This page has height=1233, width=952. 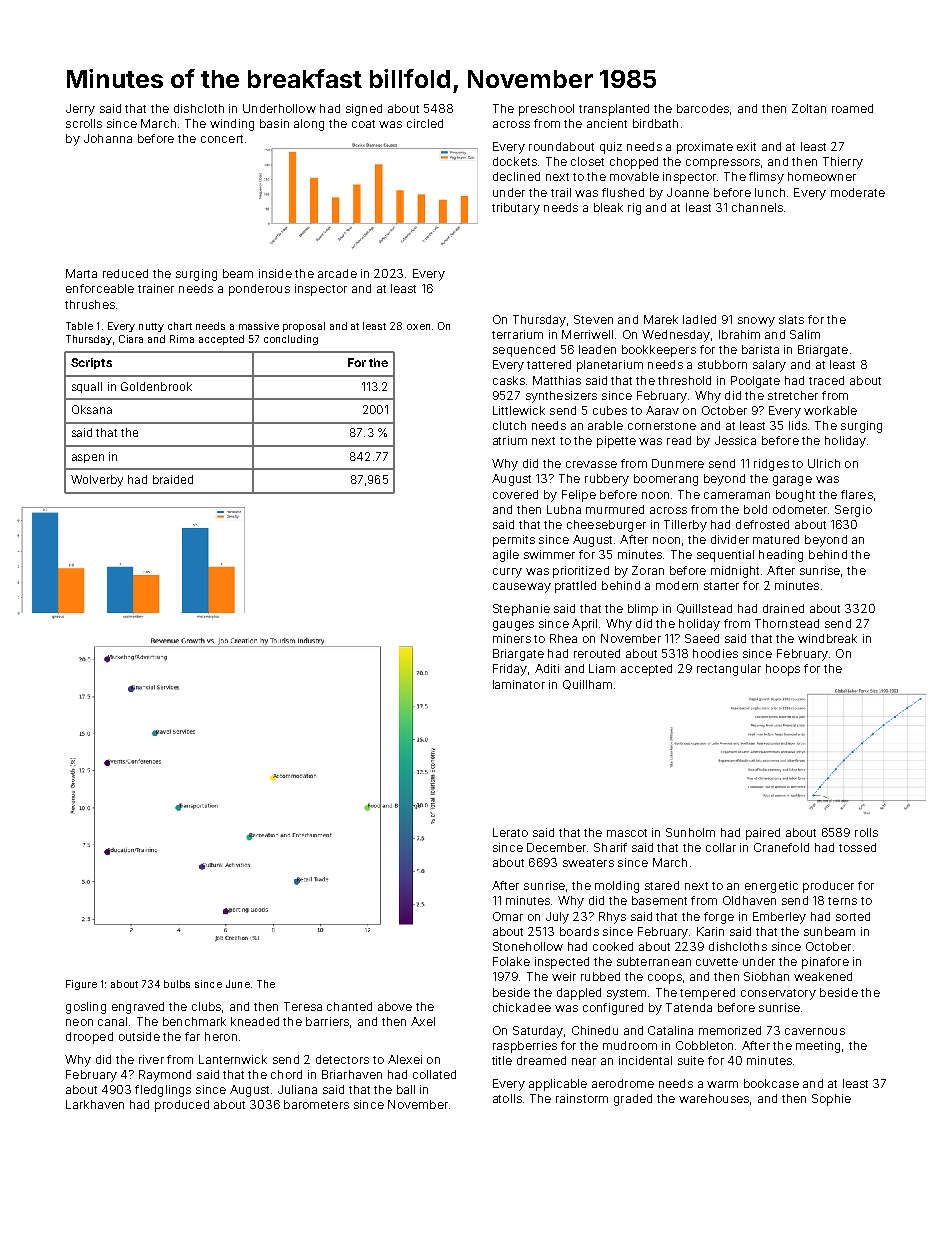 I want to click on Thierry, so click(x=843, y=163).
